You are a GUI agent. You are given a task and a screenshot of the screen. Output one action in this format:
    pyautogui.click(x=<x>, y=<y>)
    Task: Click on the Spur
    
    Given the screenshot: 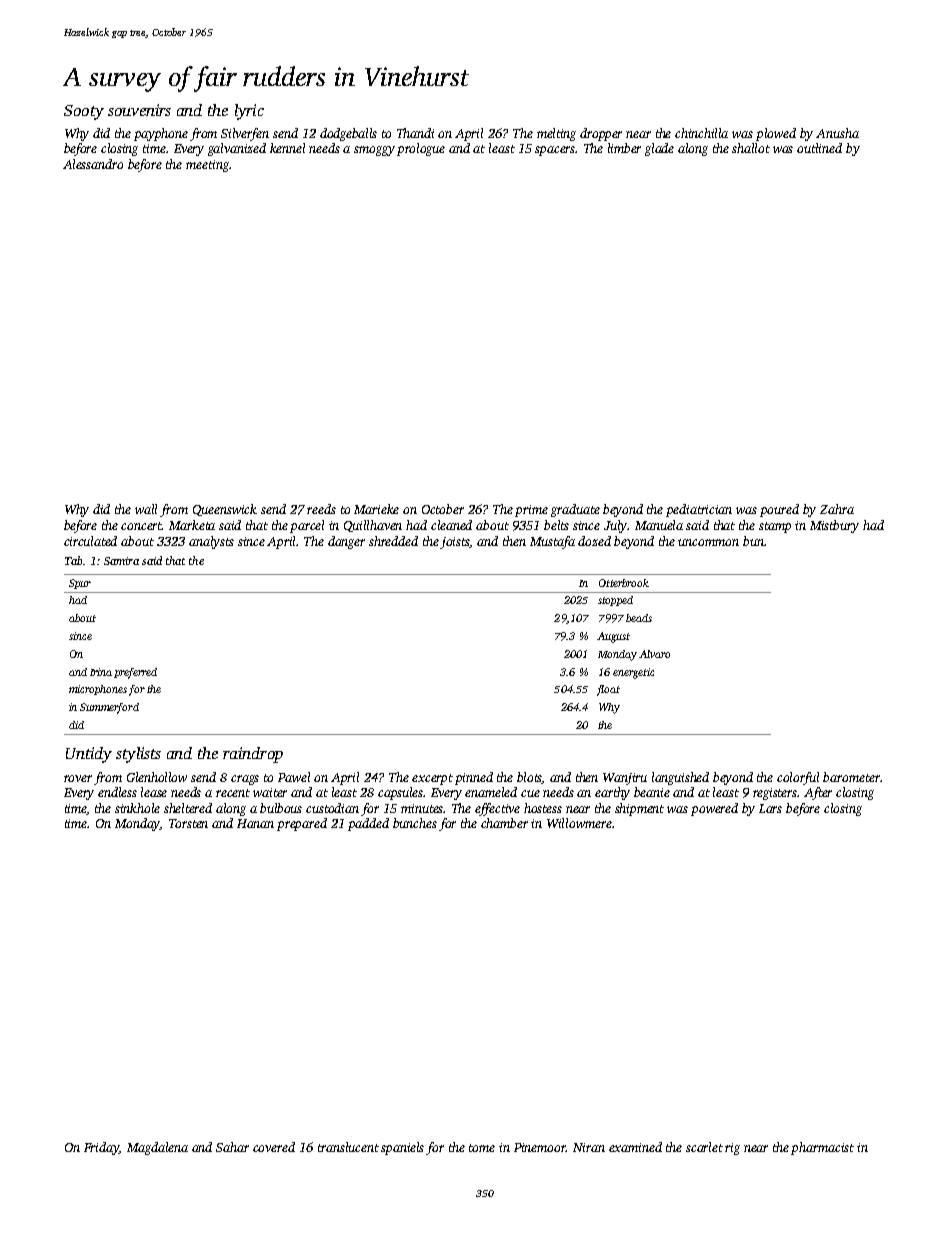 What is the action you would take?
    pyautogui.click(x=80, y=584)
